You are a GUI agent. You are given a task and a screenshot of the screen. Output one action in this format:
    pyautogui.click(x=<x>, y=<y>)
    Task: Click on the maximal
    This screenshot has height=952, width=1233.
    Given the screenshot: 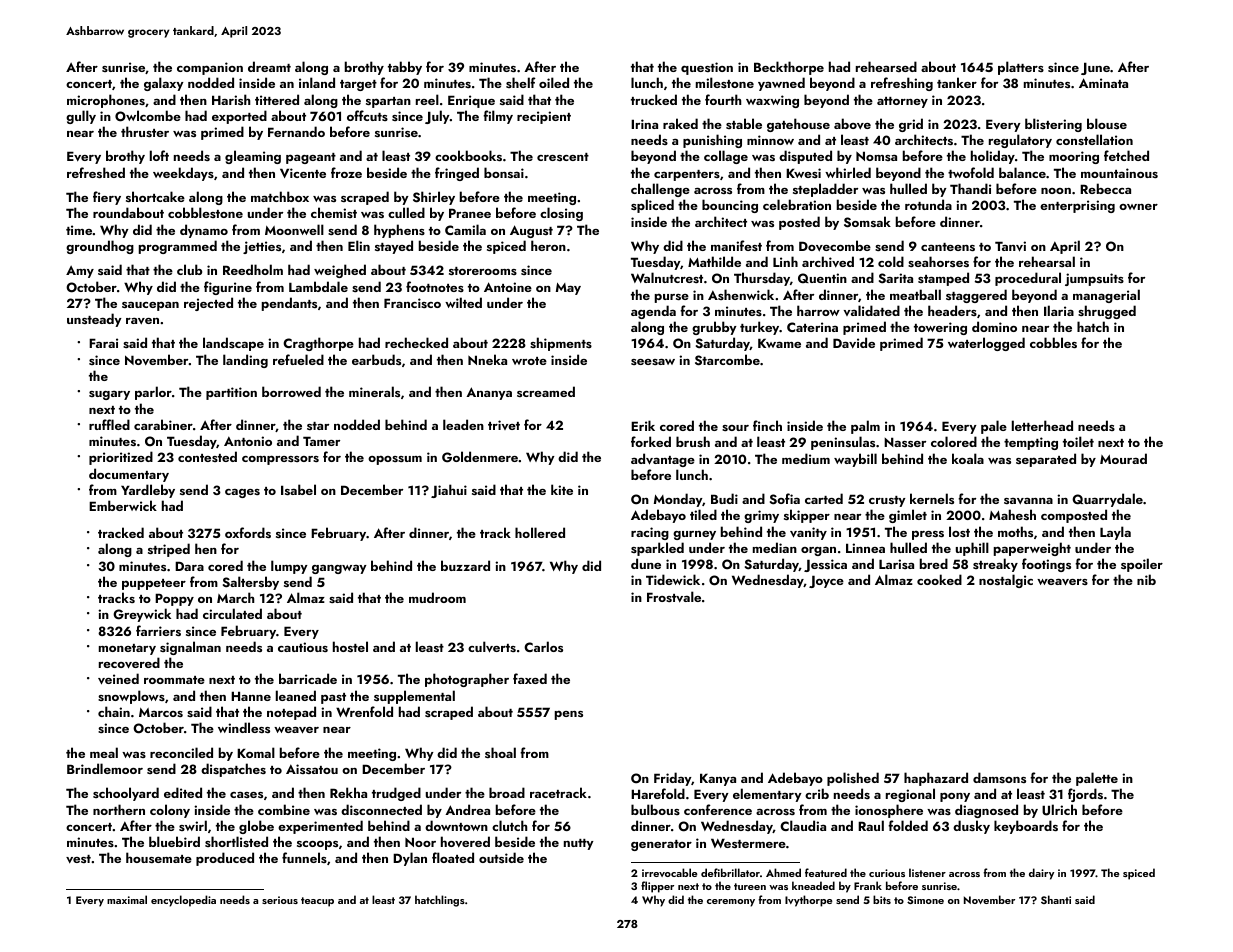 What is the action you would take?
    pyautogui.click(x=127, y=899)
